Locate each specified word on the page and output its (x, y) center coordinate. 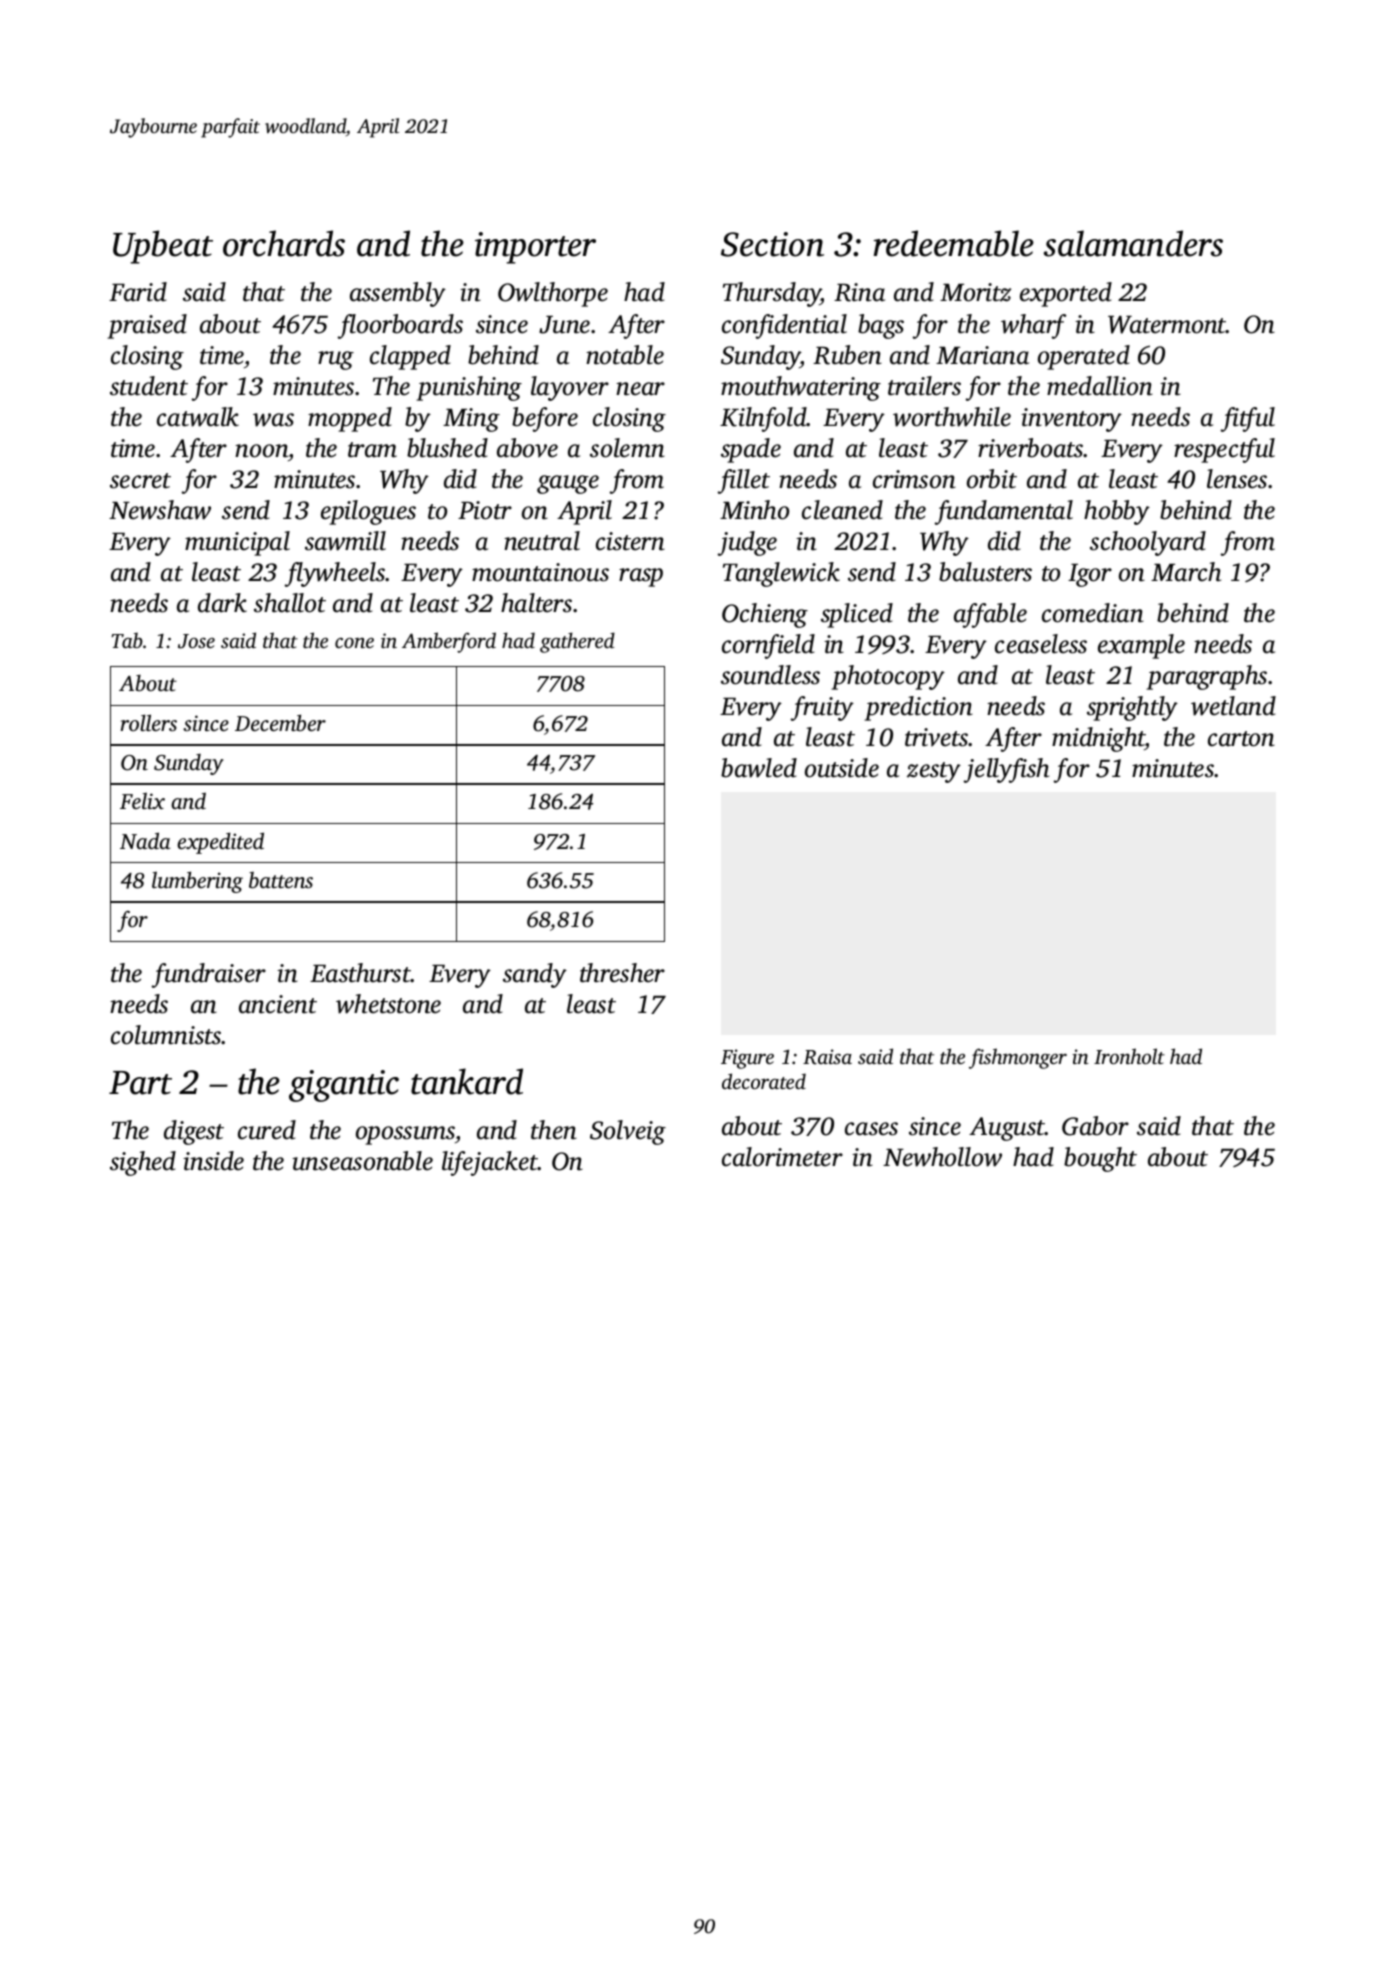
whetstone (388, 1004)
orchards (284, 243)
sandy (535, 975)
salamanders (1133, 243)
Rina (859, 292)
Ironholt (1129, 1056)
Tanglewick (781, 574)
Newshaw (160, 510)
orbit (992, 479)
